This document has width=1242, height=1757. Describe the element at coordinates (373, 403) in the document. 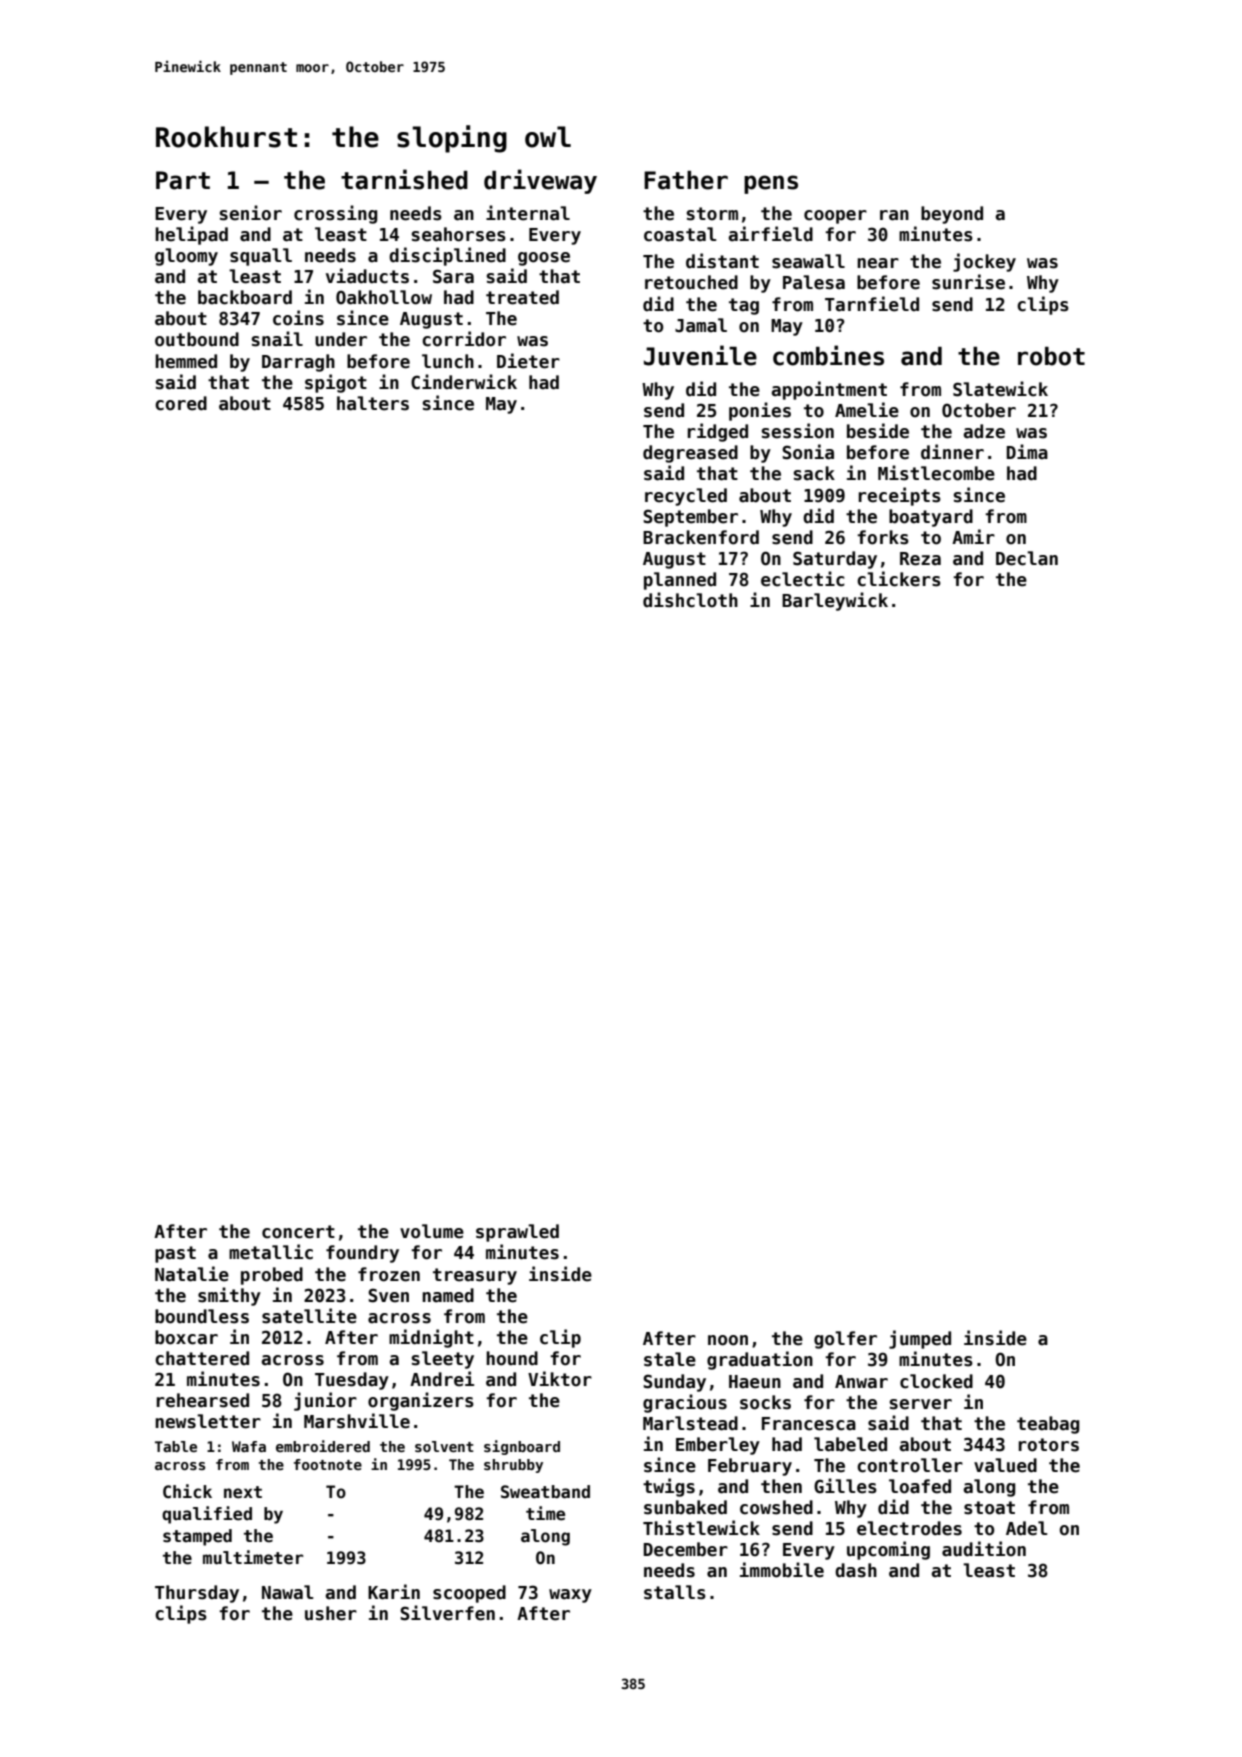

I see `halters` at that location.
